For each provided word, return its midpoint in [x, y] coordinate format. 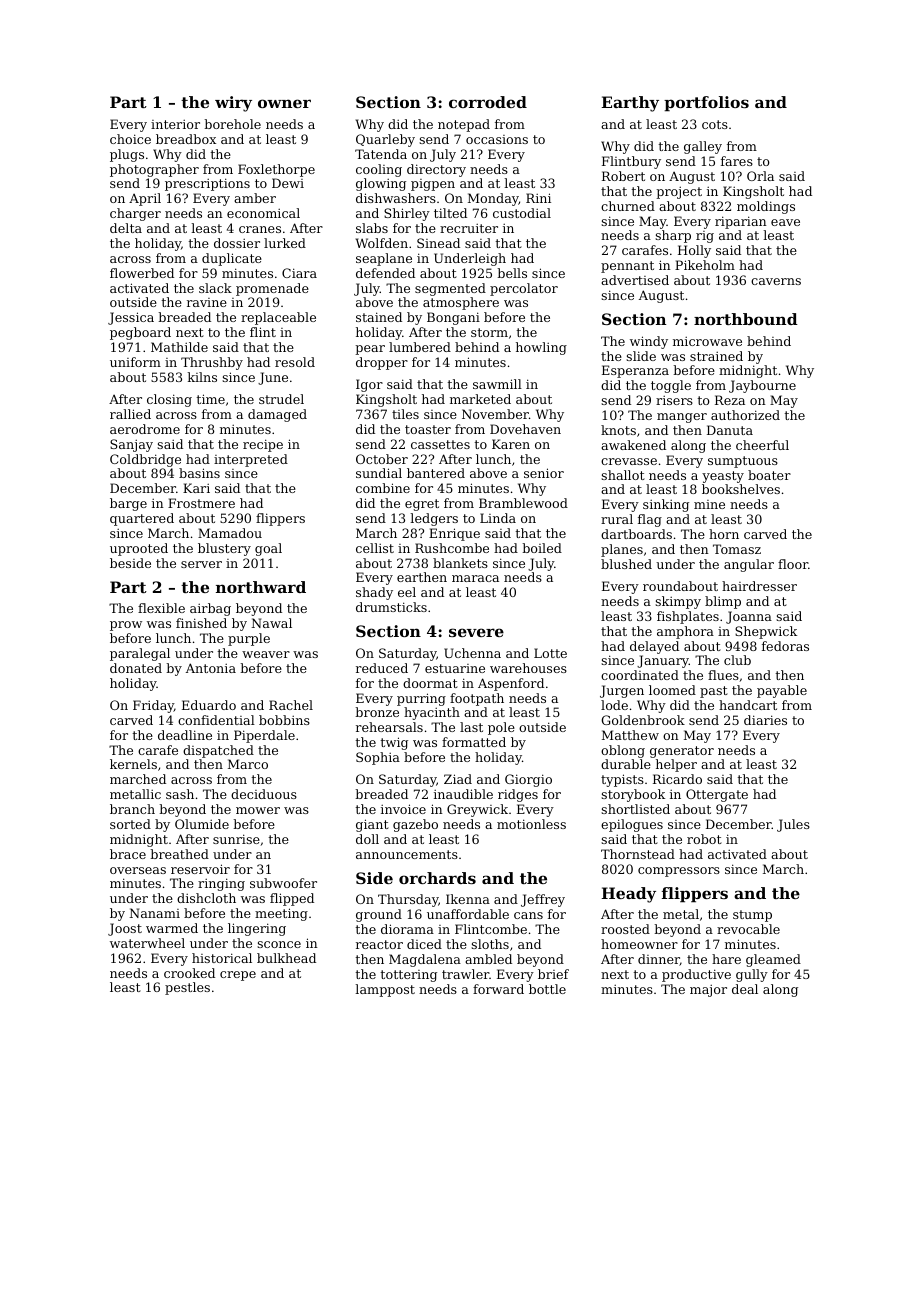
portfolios [706, 104]
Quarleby [385, 140]
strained [716, 356]
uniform [135, 362]
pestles [187, 988]
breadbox [186, 139]
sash [180, 794]
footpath [477, 699]
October [382, 459]
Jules [793, 825]
